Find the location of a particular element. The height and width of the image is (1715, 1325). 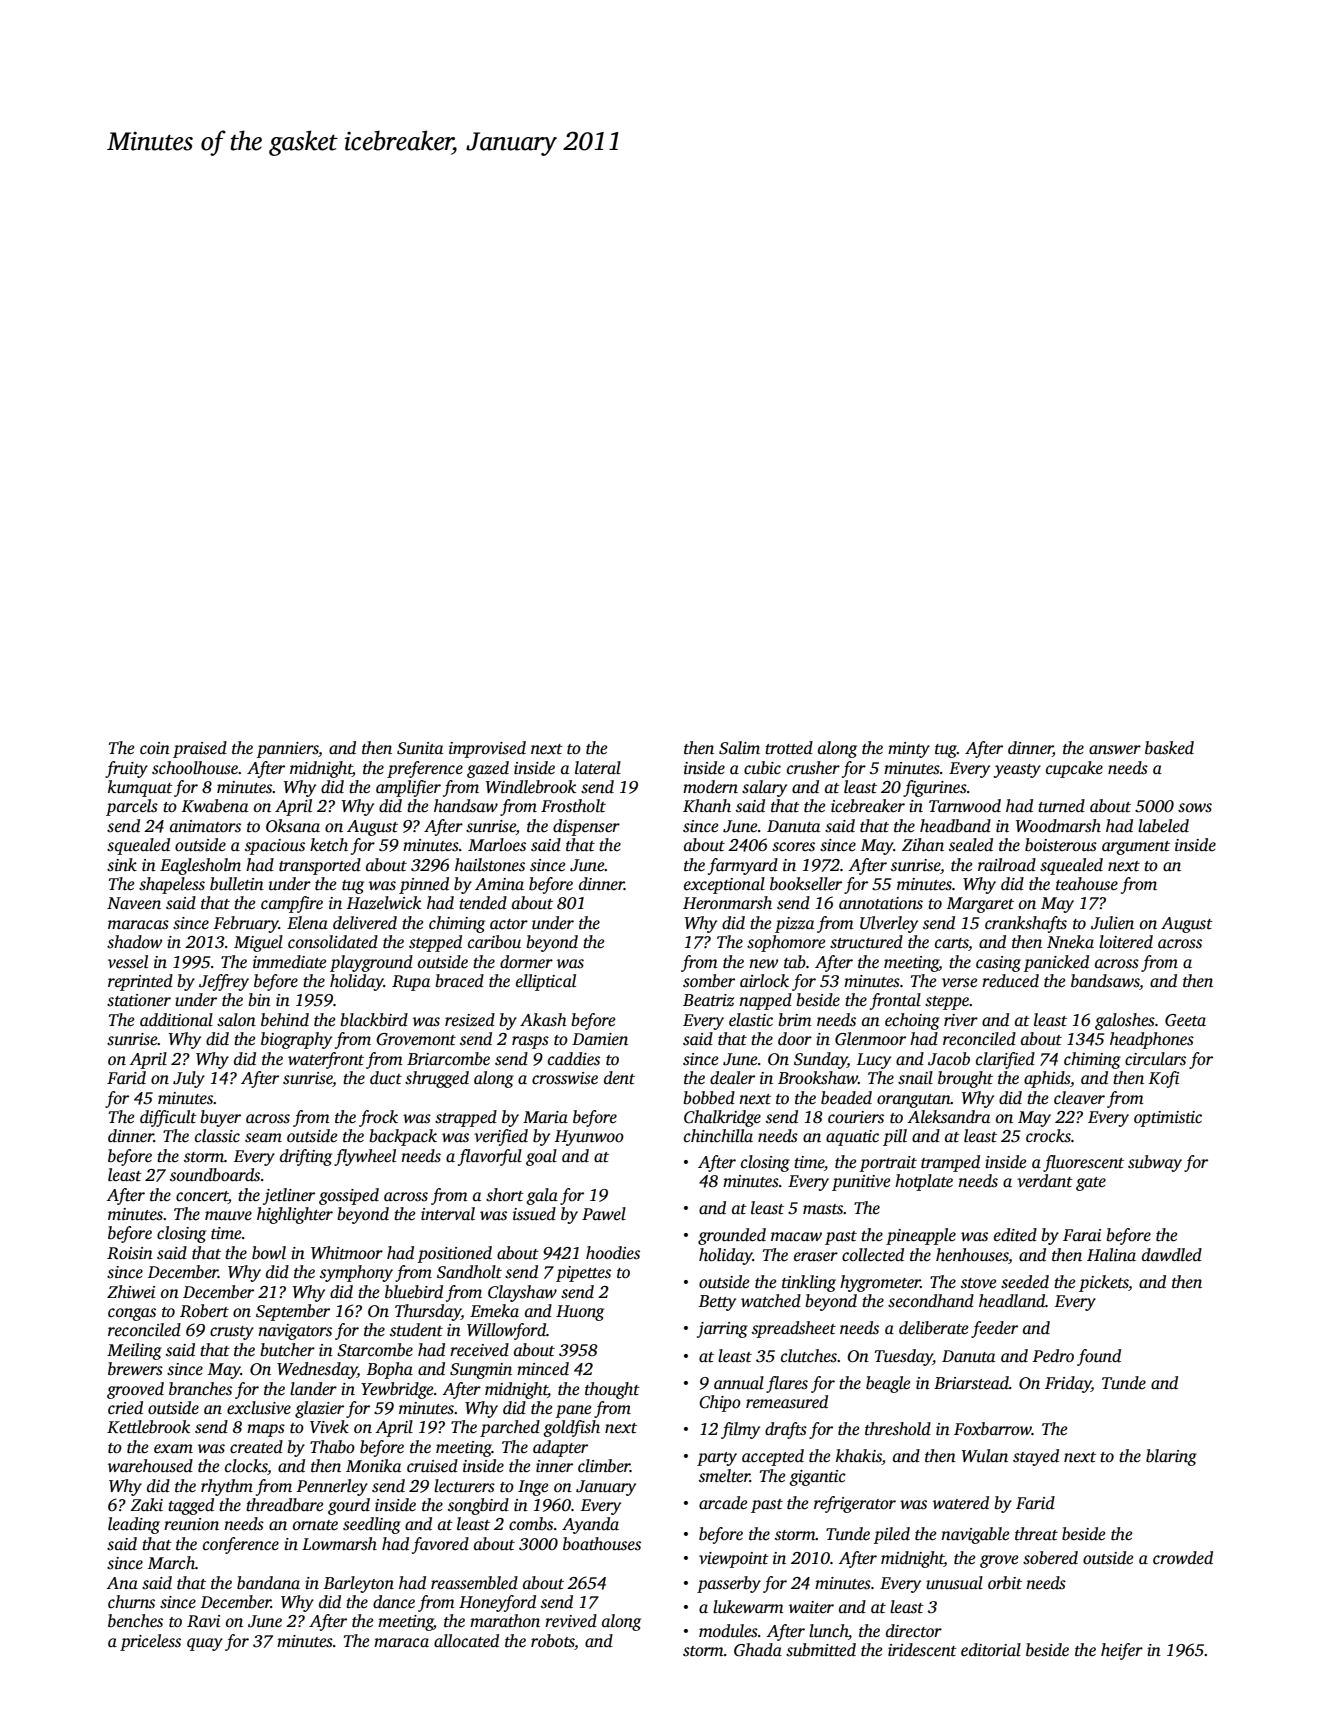

Clayshaw is located at coordinates (522, 1293).
